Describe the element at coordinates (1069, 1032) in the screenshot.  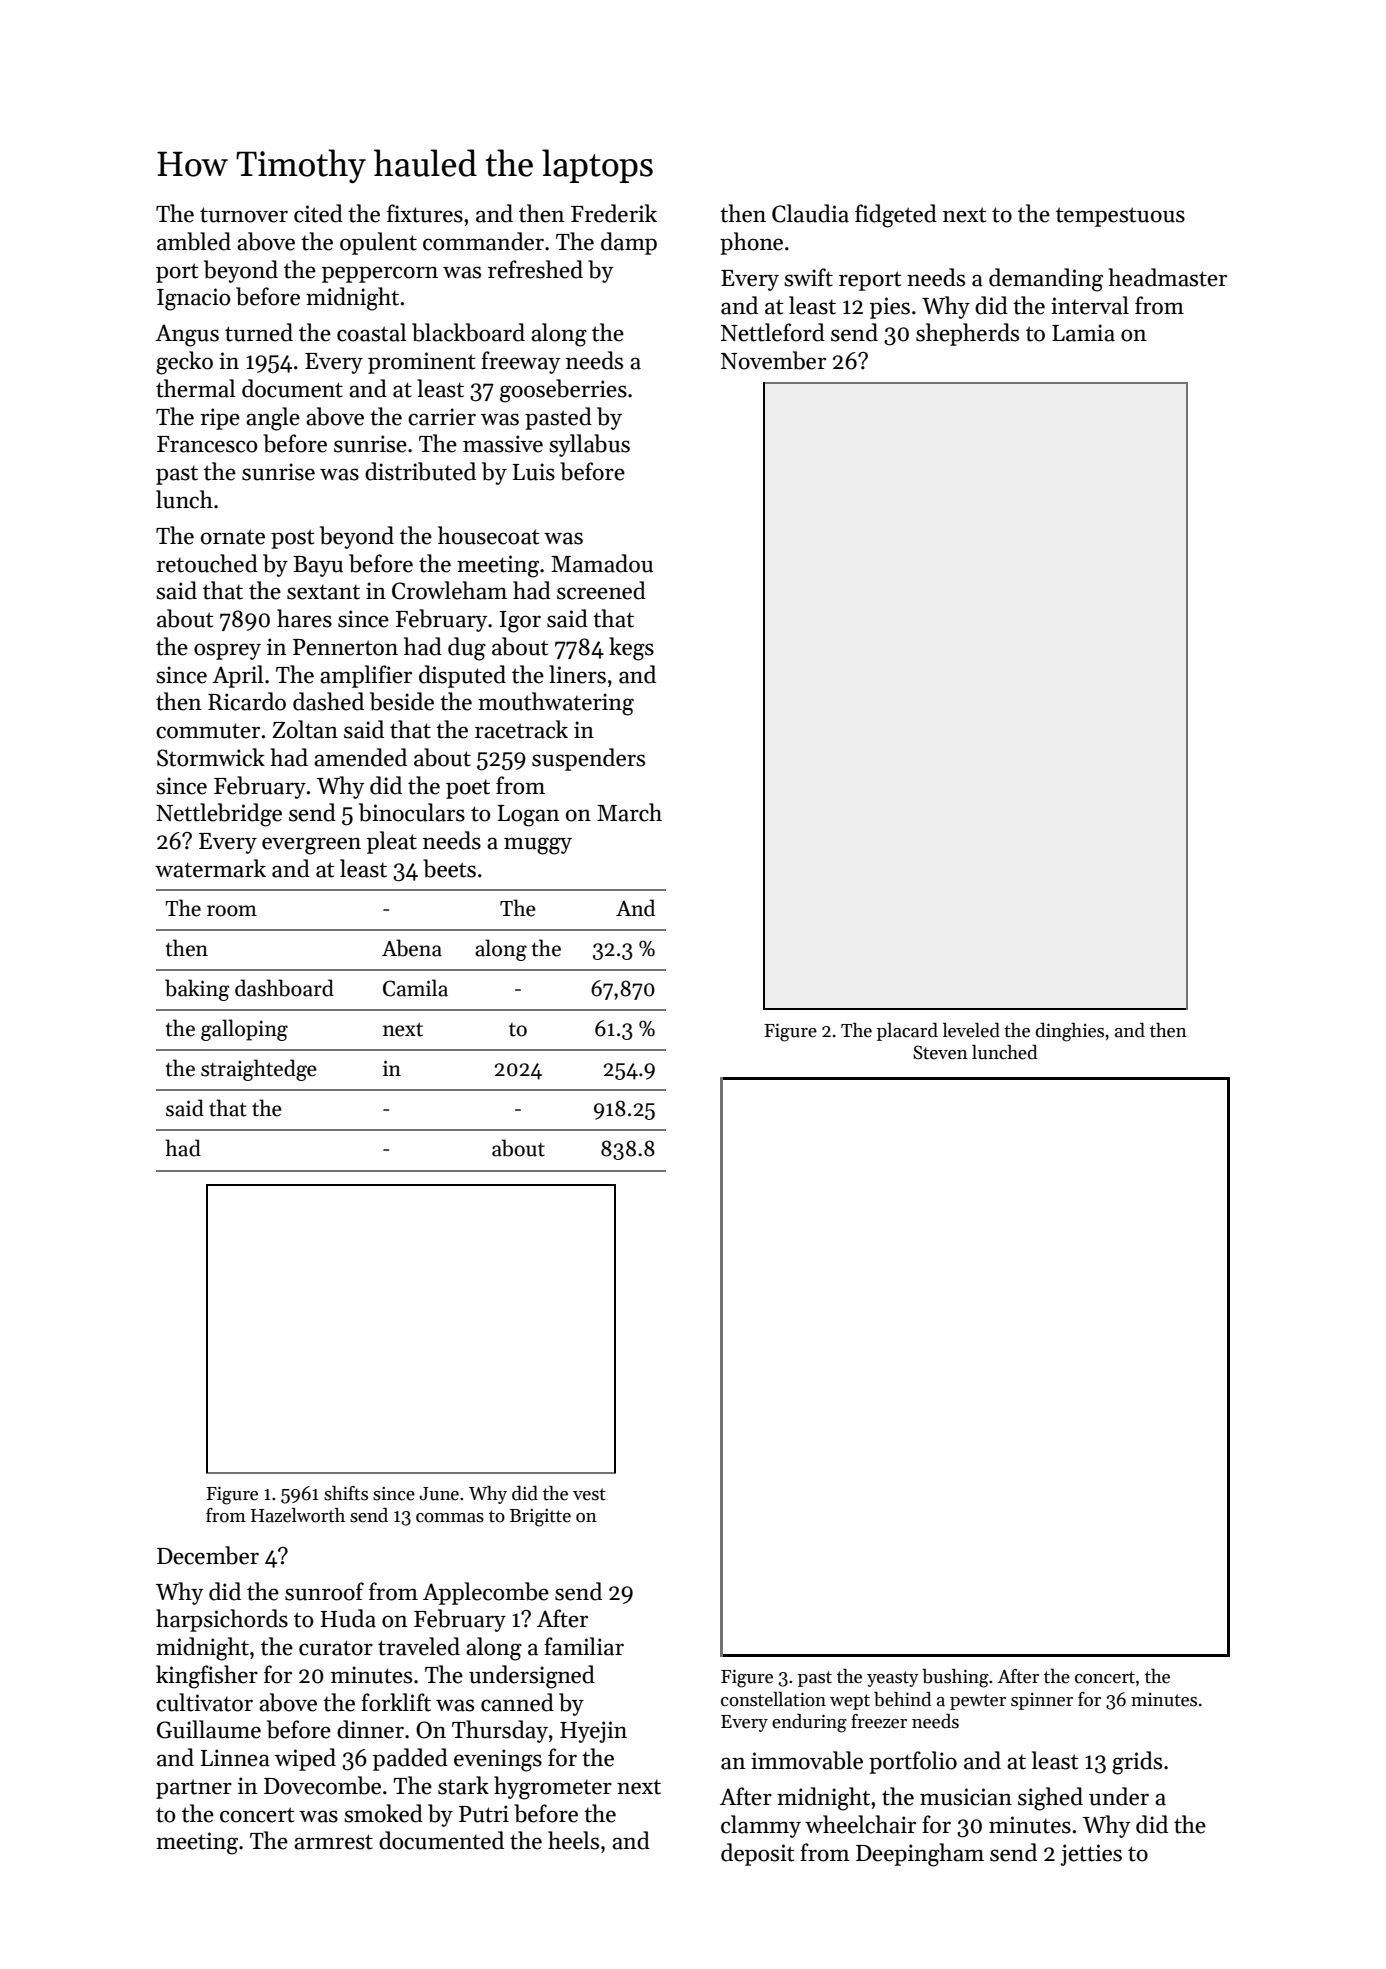
I see `dinghies` at that location.
